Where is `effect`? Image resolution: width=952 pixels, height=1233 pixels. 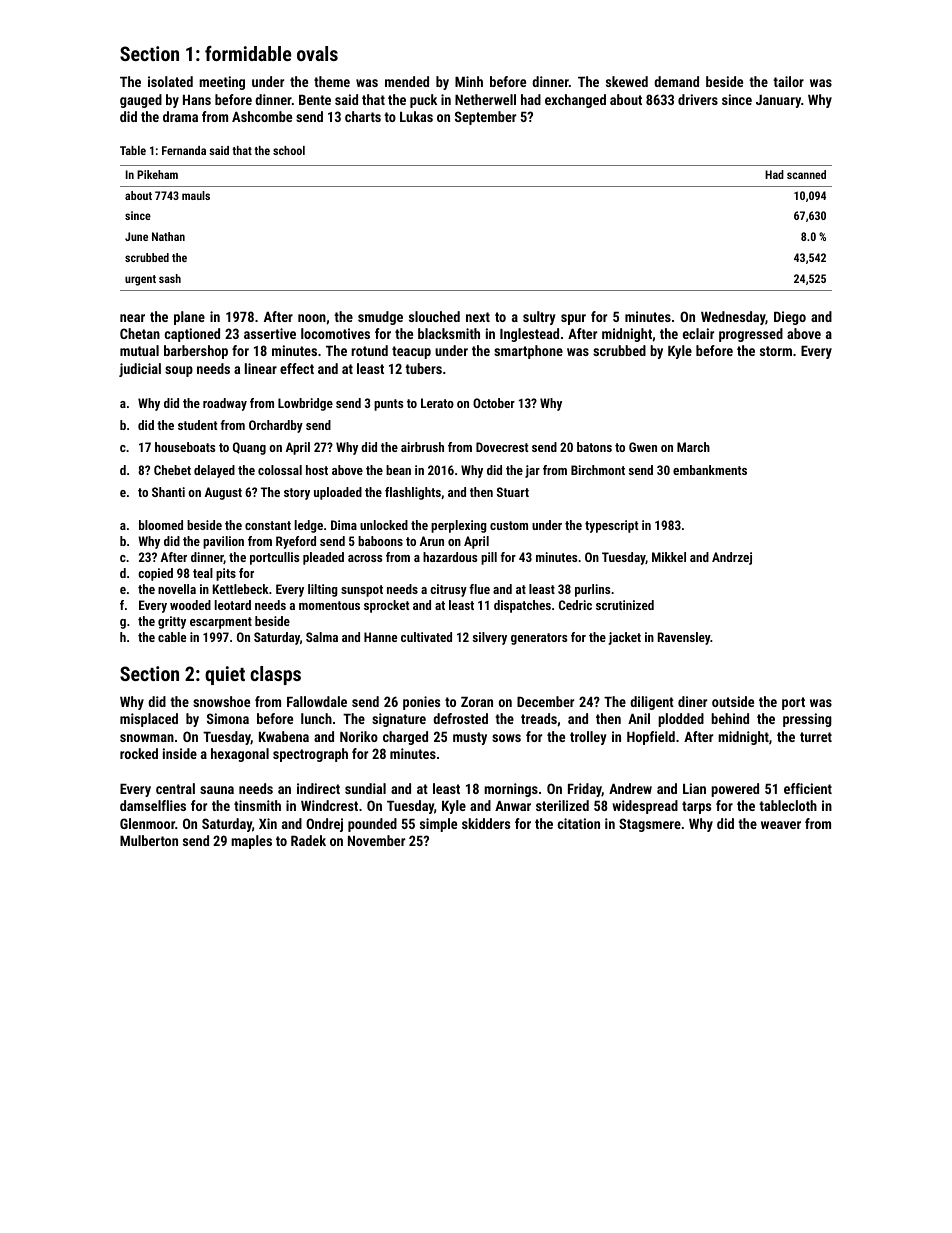
effect is located at coordinates (297, 368).
